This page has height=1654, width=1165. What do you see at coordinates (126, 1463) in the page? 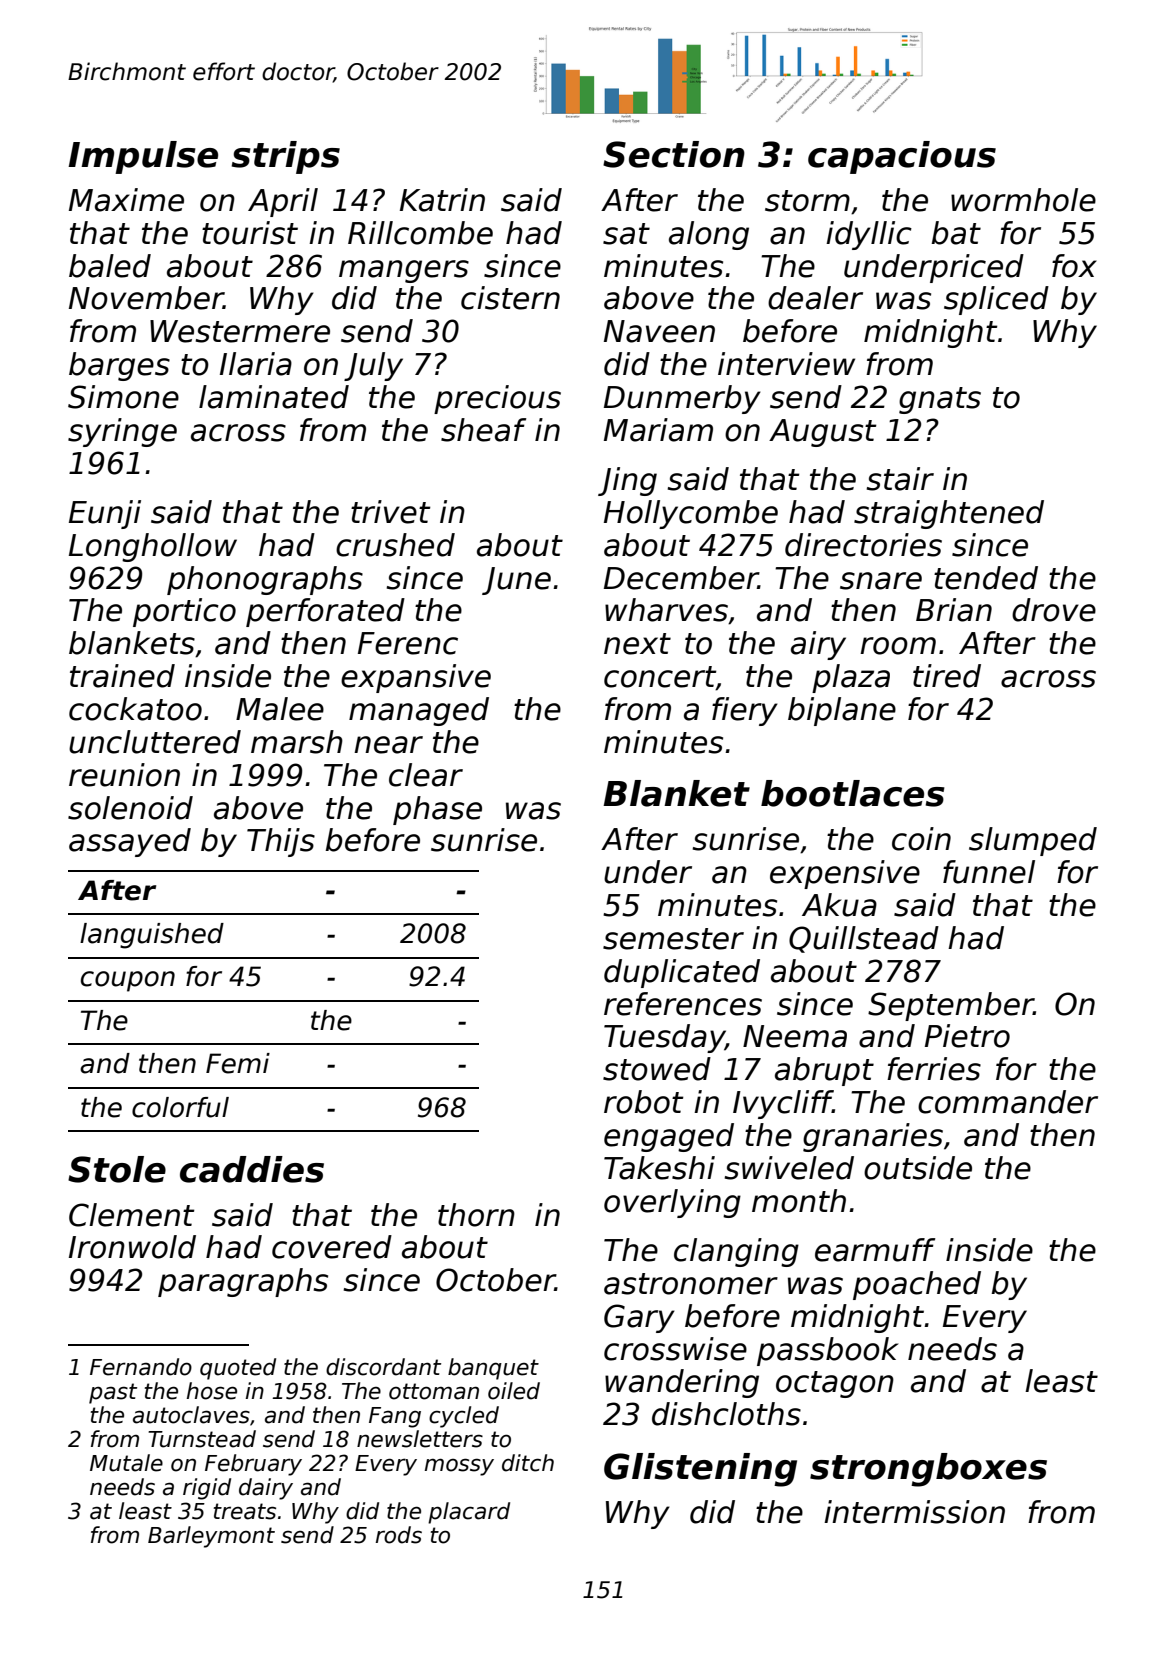
I see `Mutale` at bounding box center [126, 1463].
